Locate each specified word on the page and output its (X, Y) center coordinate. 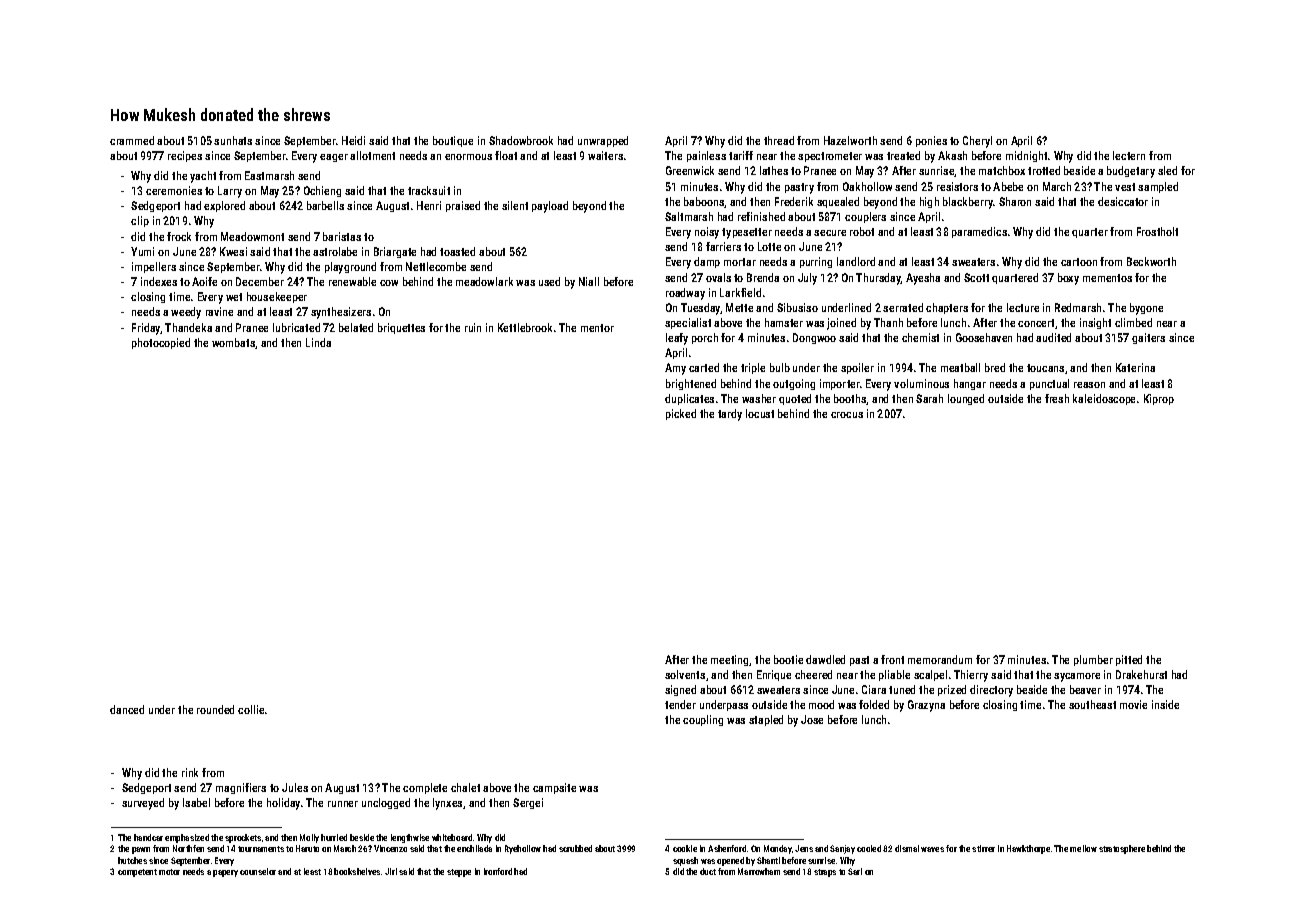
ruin (473, 327)
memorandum (940, 659)
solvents (685, 674)
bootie (788, 659)
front (892, 659)
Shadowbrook (521, 140)
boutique (453, 141)
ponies (931, 141)
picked (681, 414)
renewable (352, 281)
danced (127, 709)
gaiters (1148, 338)
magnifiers (241, 788)
